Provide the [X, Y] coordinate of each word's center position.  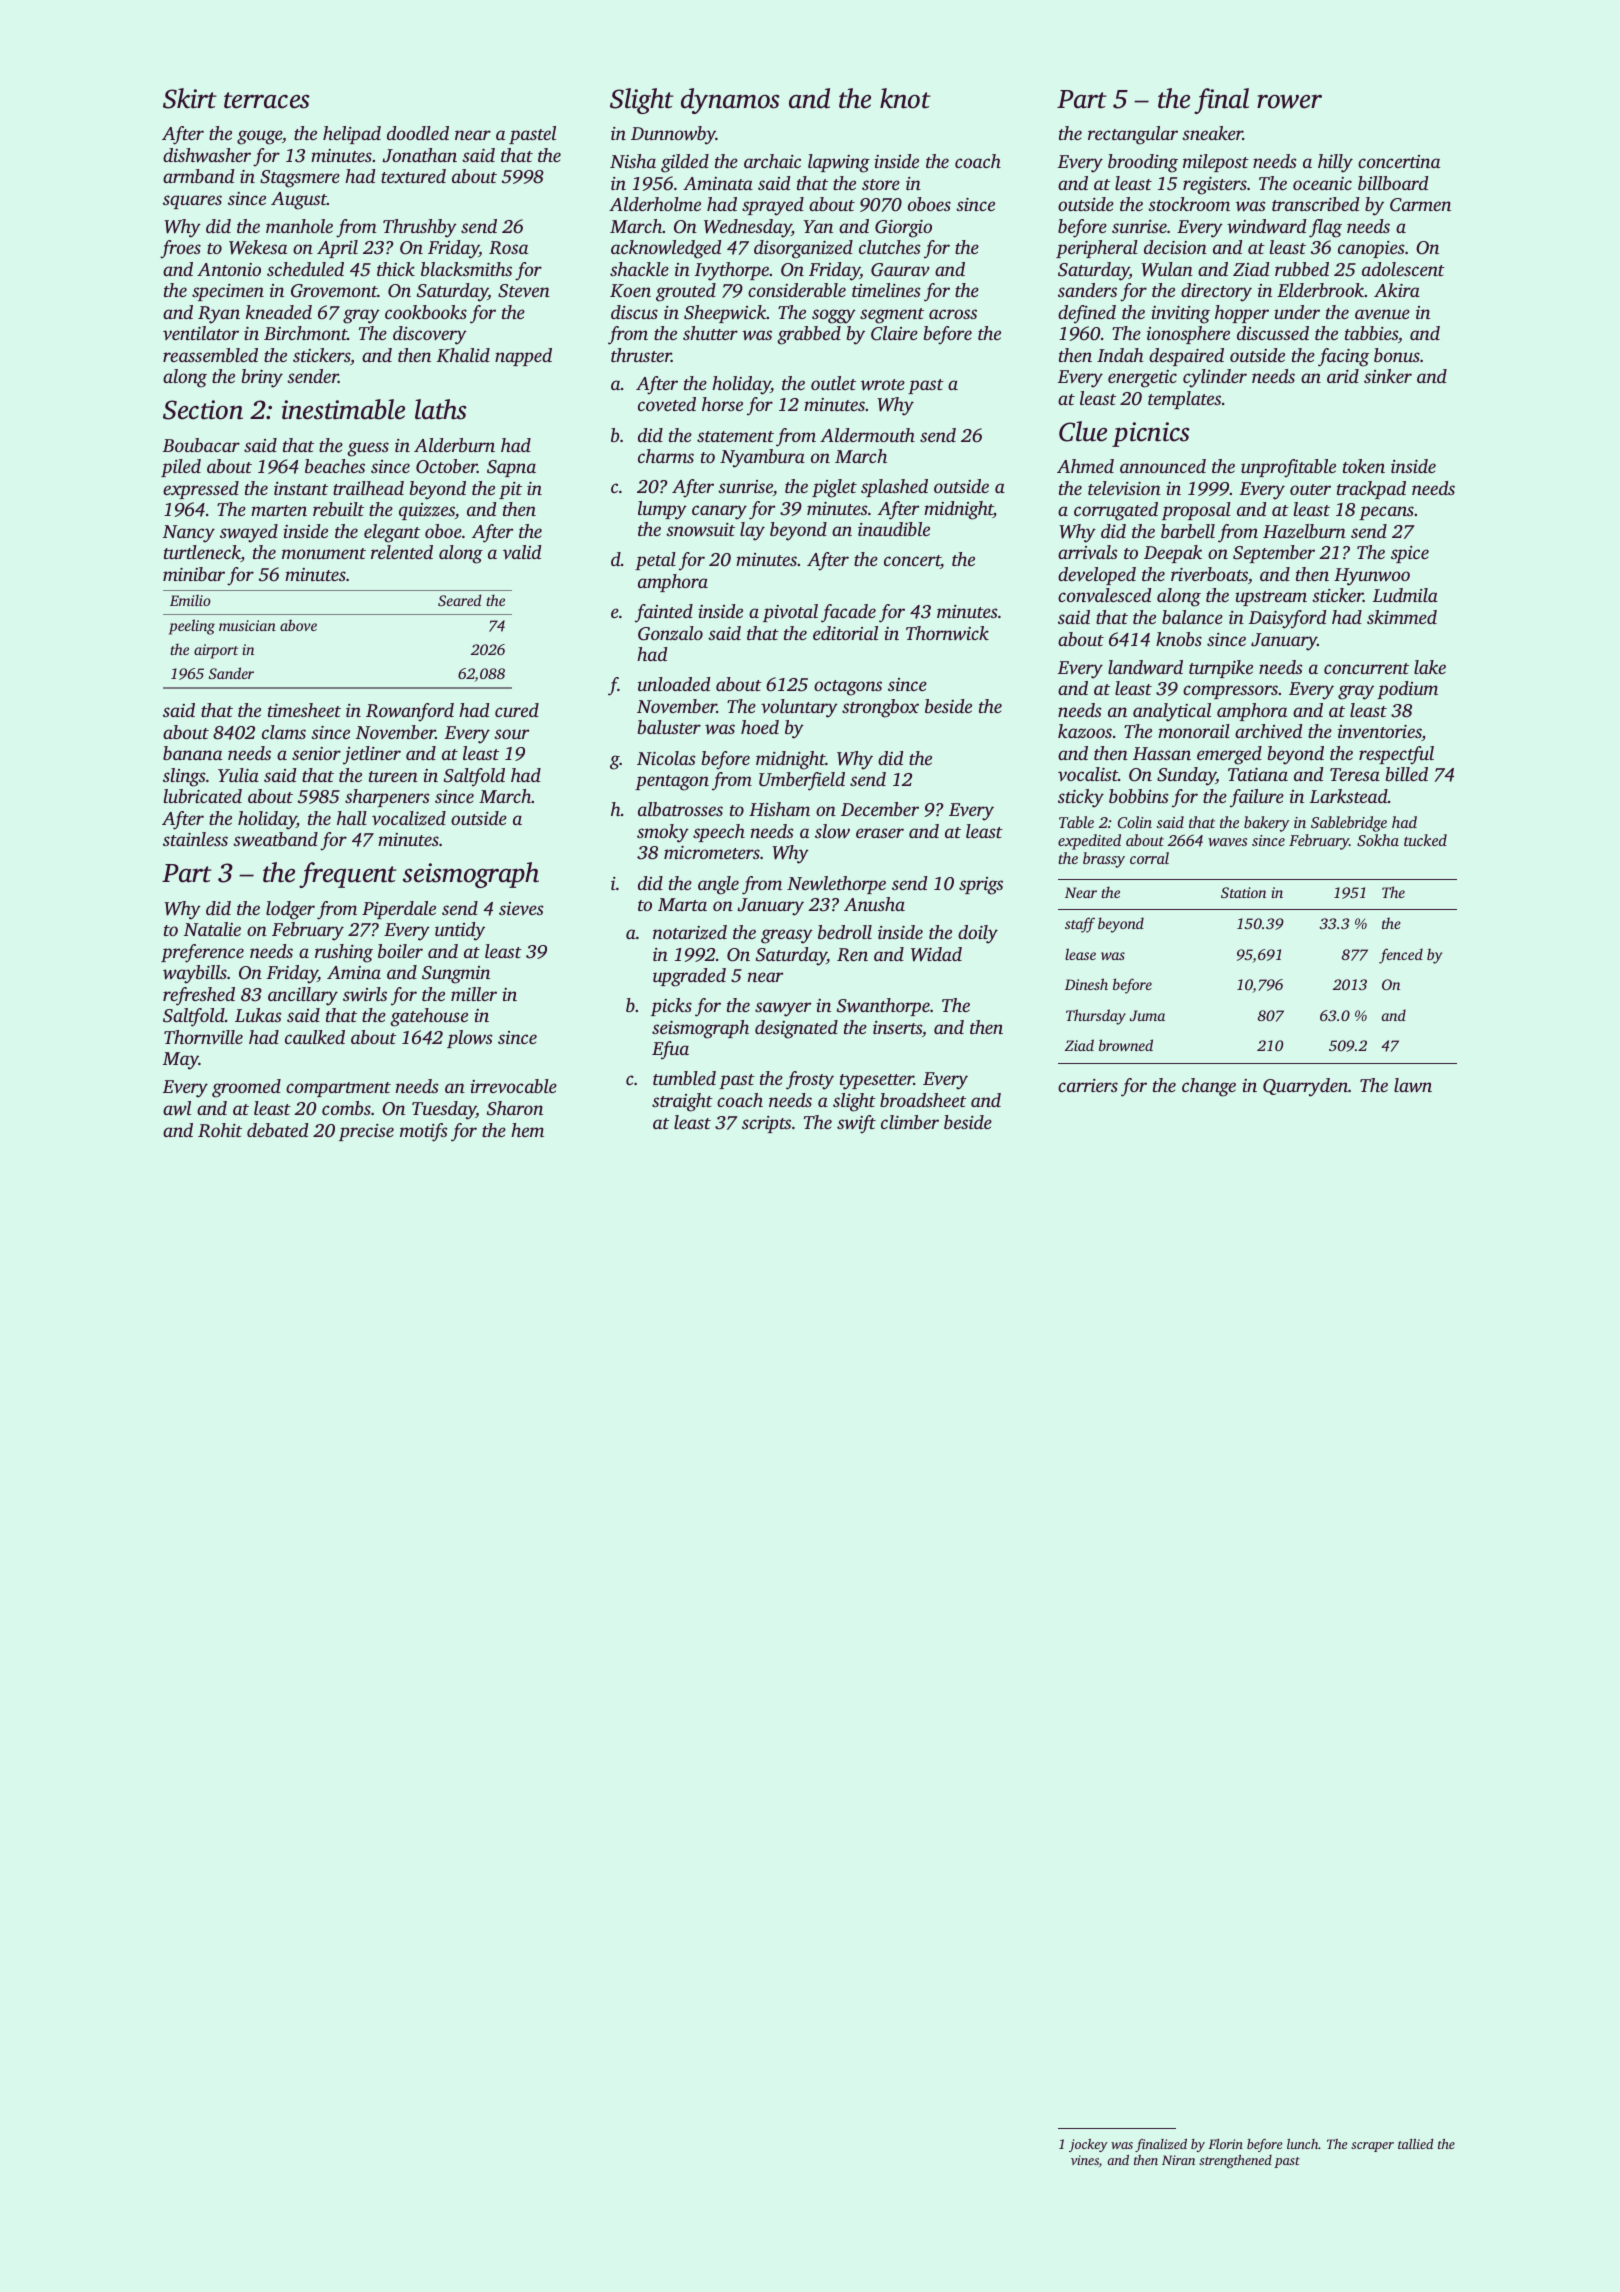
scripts [766, 1124]
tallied [1415, 2144]
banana [192, 753]
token [1364, 466]
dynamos [730, 101]
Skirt [190, 98]
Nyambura [762, 458]
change [1209, 1087]
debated [277, 1130]
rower [1289, 101]
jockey [1088, 2145]
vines [1085, 2160]
